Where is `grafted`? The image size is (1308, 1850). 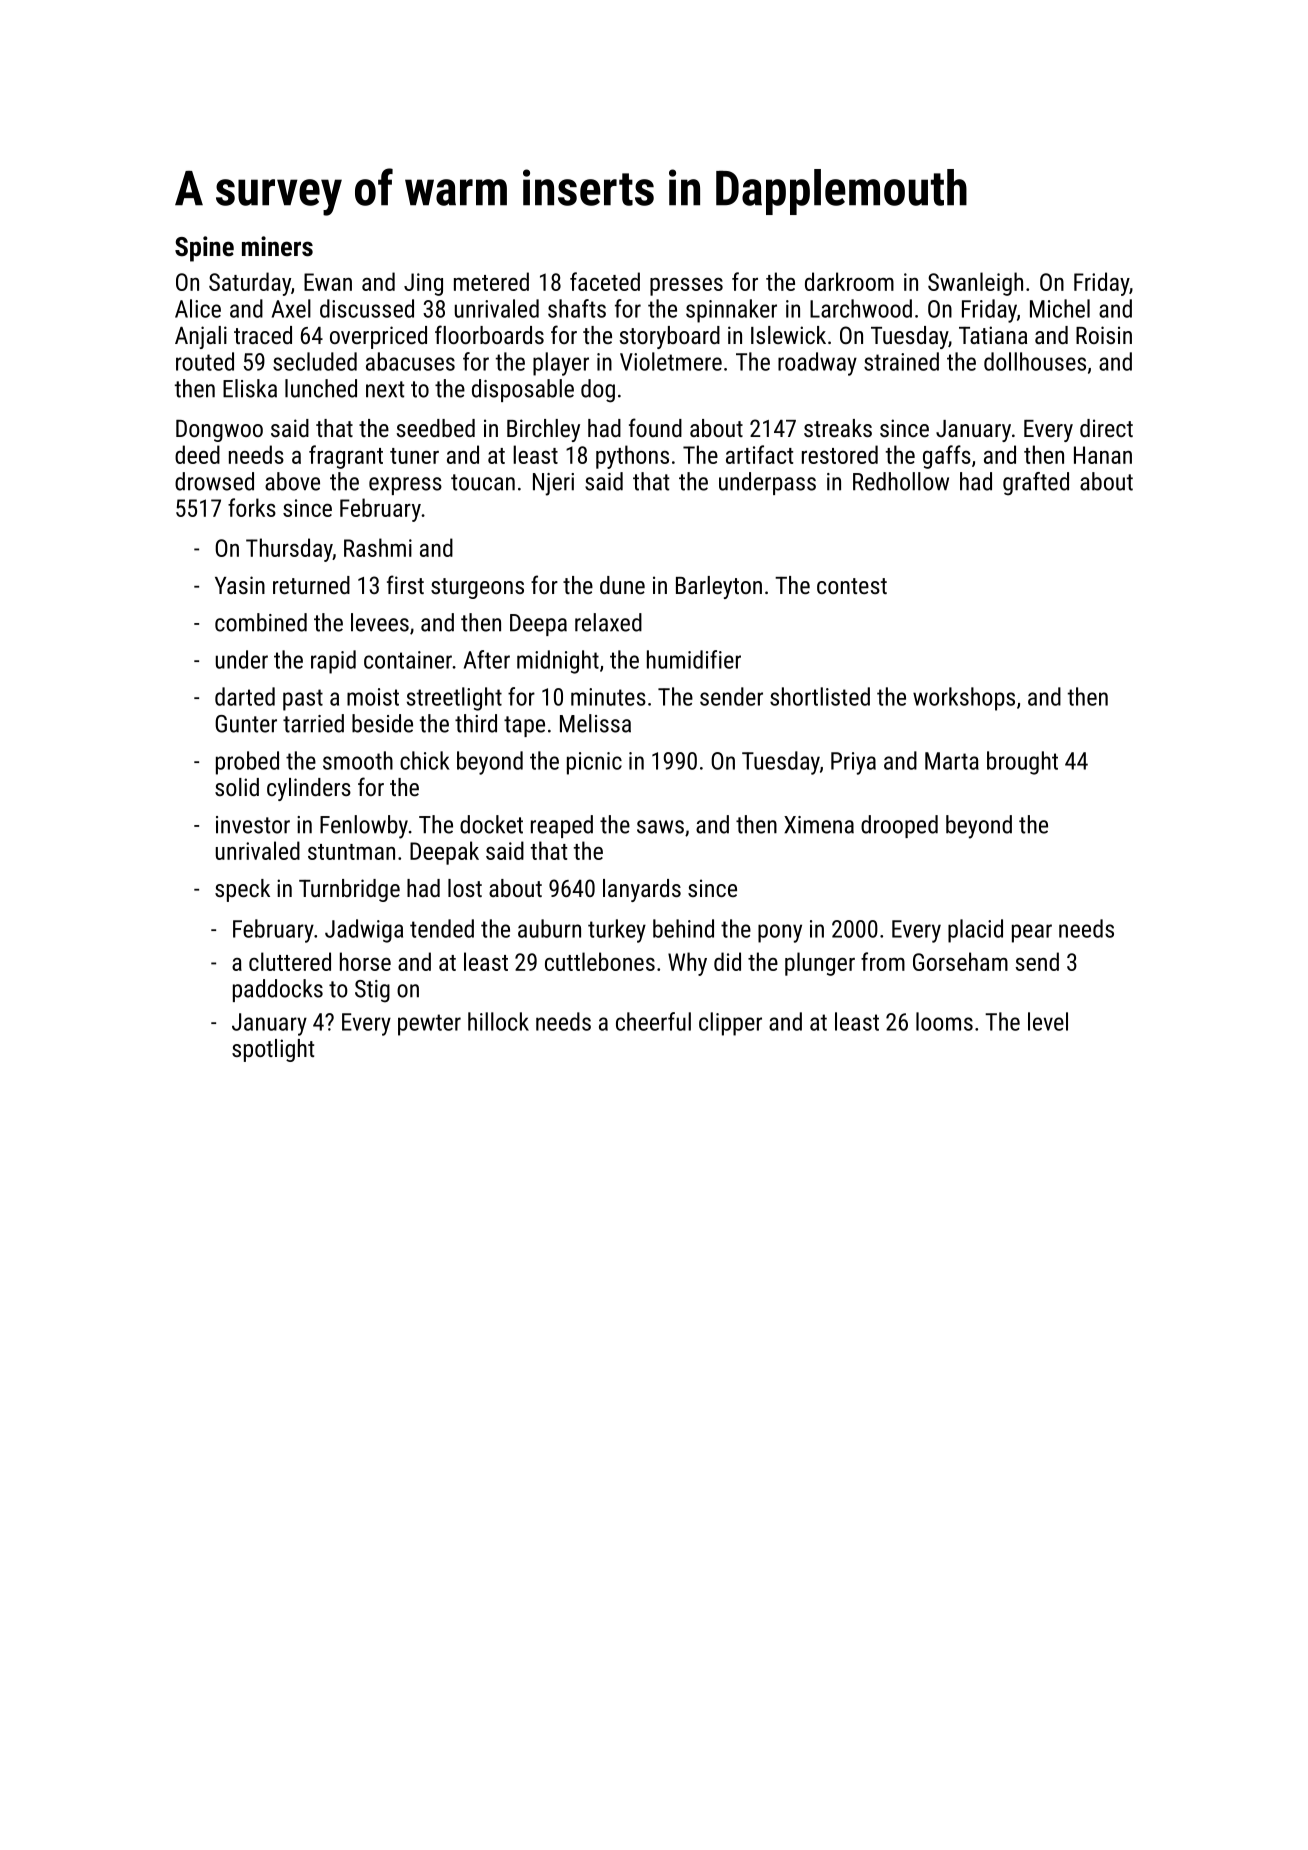 grafted is located at coordinates (1036, 484).
